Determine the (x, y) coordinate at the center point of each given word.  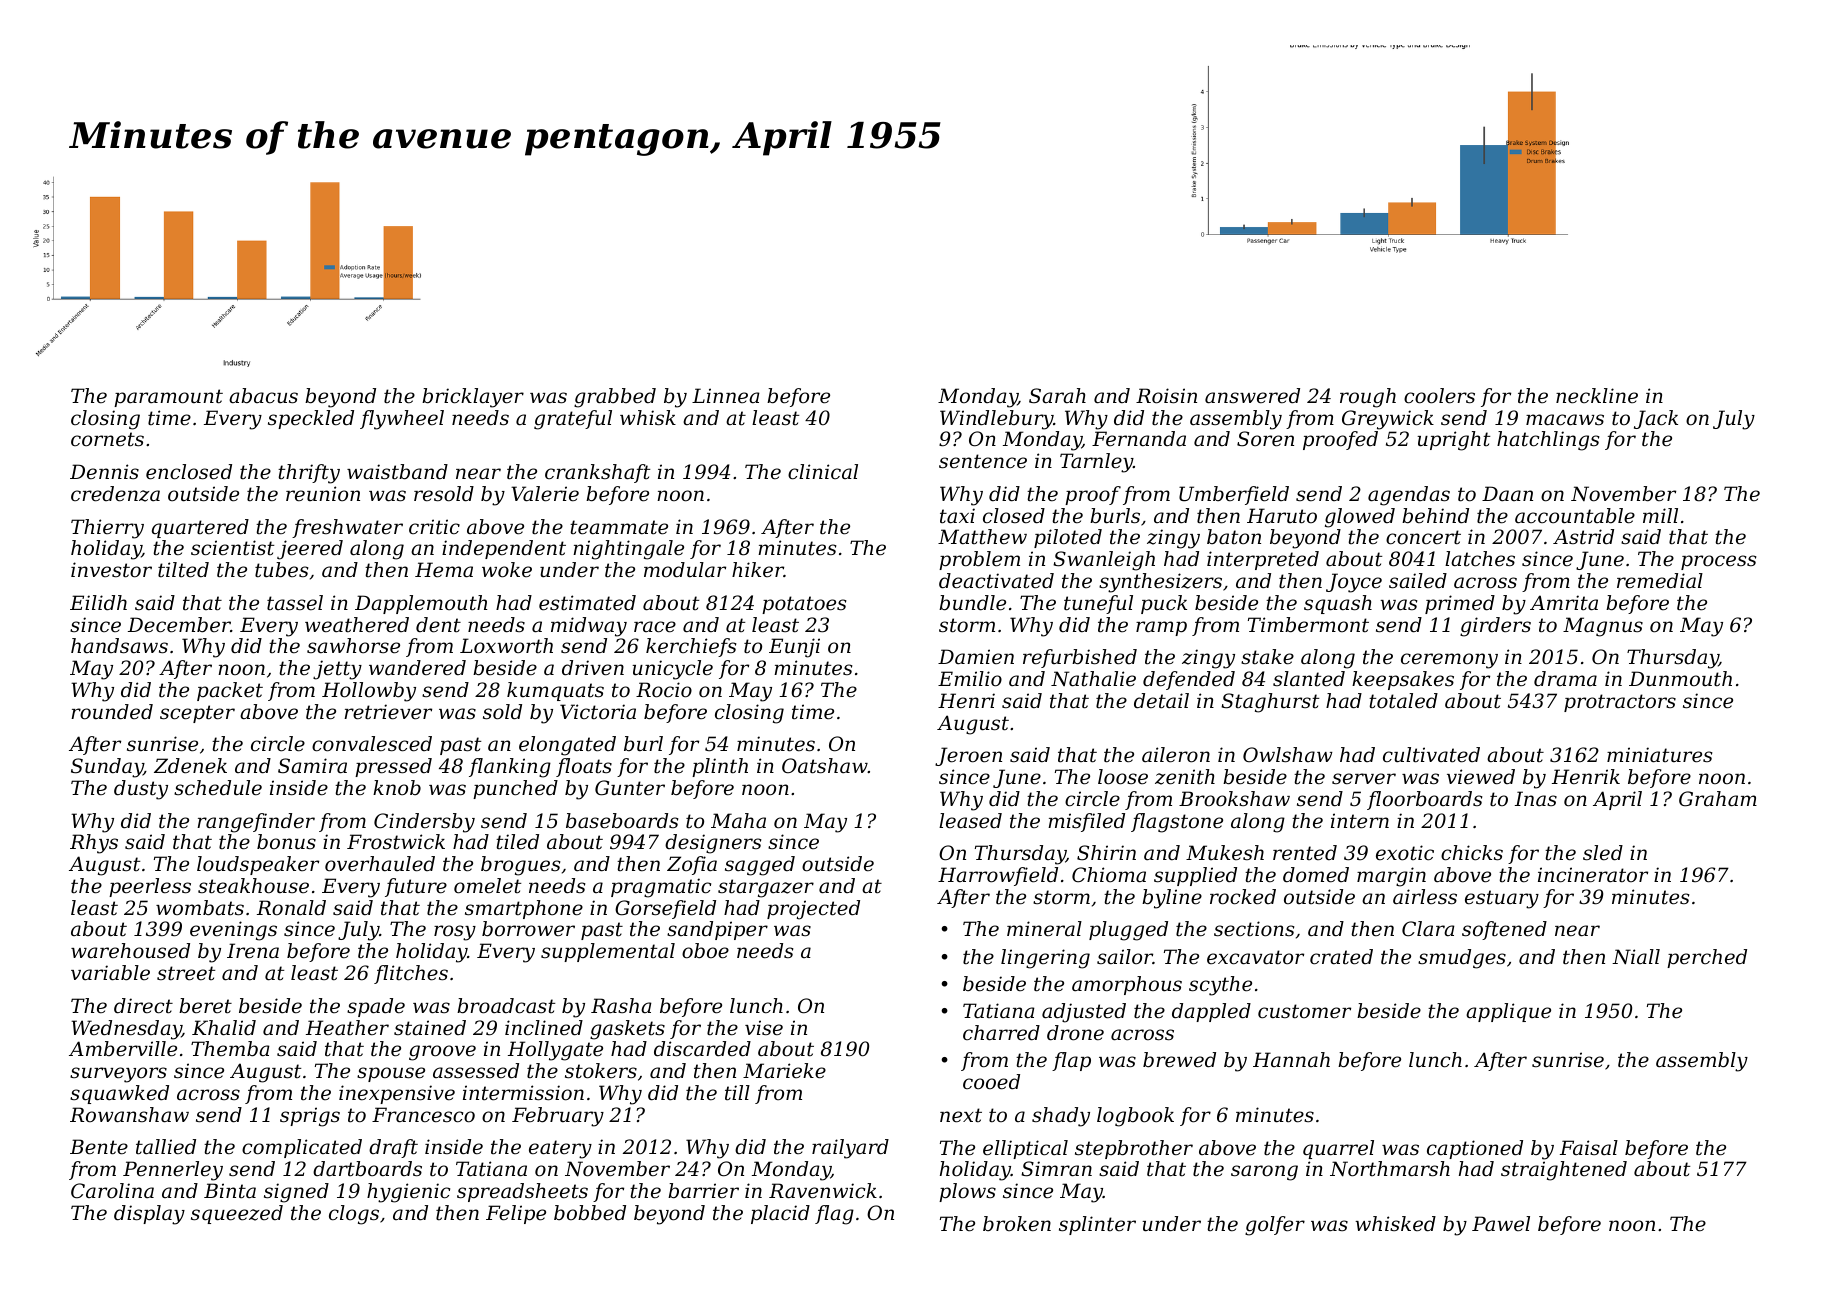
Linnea (726, 396)
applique (1508, 1012)
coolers (1439, 396)
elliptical (1025, 1149)
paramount (168, 398)
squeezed (237, 1214)
